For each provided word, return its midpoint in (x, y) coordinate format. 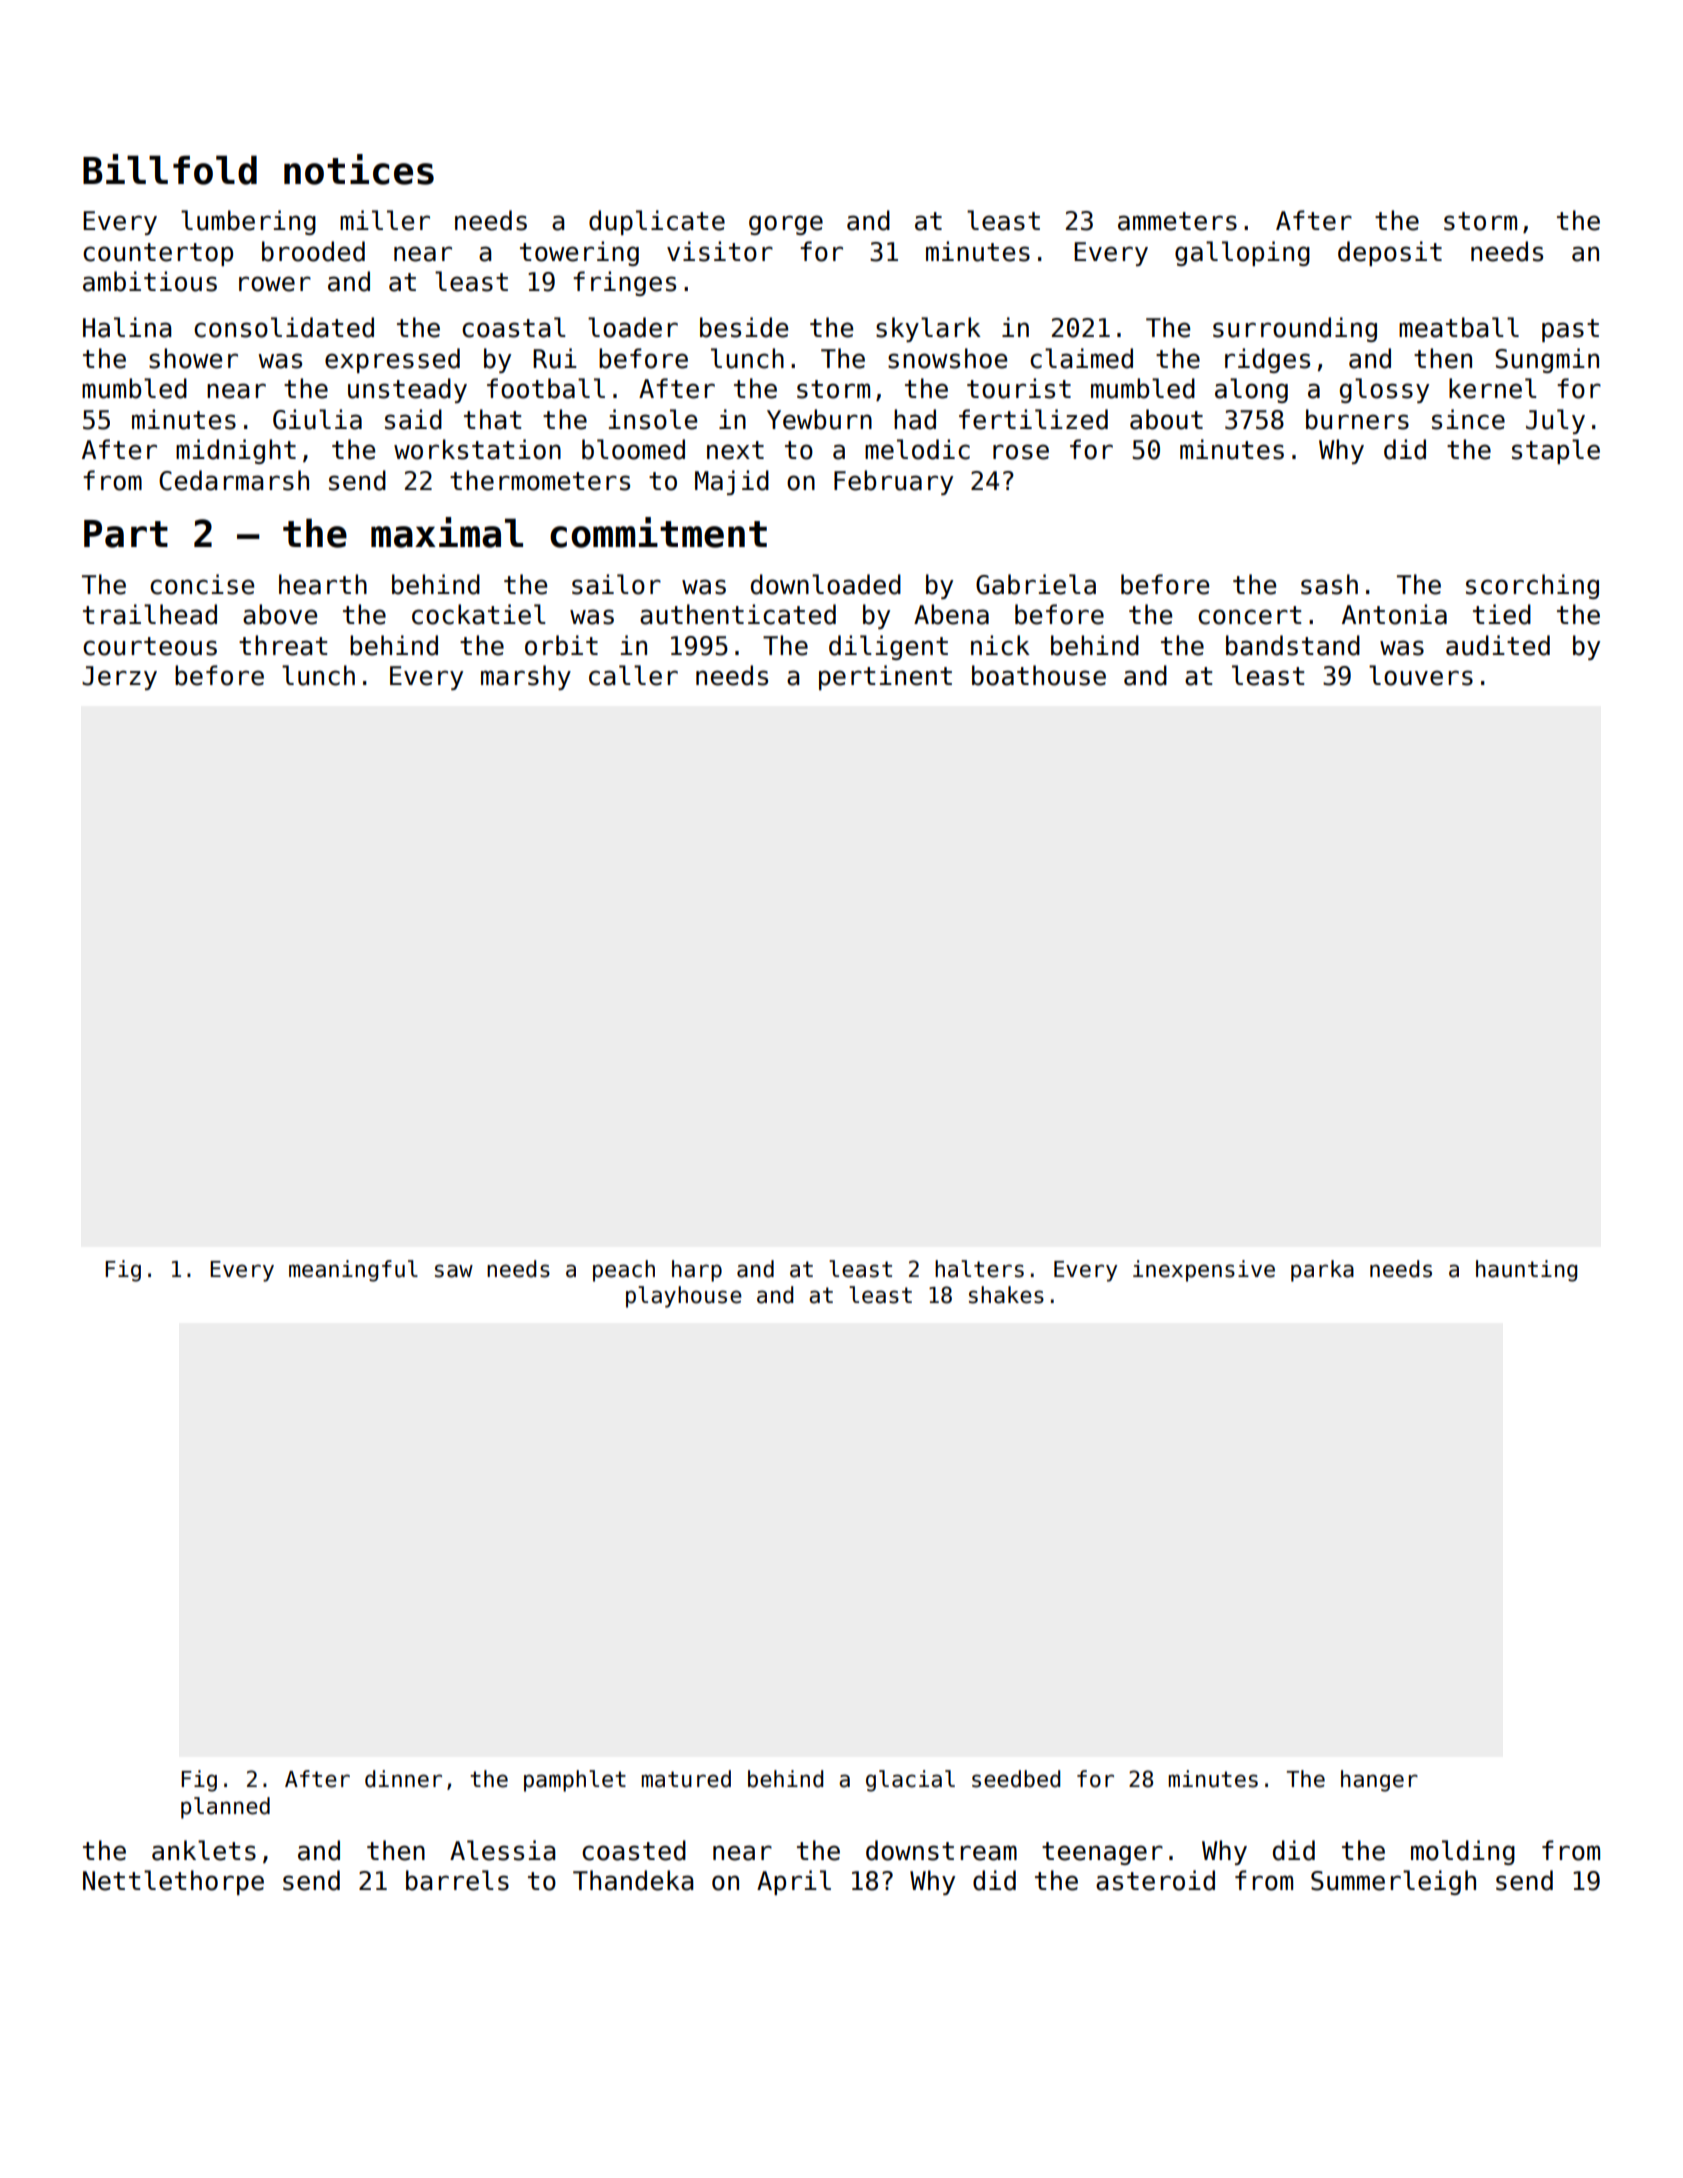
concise (202, 584)
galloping (1242, 253)
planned (225, 1808)
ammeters (1177, 221)
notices (359, 169)
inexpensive (1204, 1271)
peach (624, 1271)
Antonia (1394, 614)
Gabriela (1036, 584)
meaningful (353, 1271)
